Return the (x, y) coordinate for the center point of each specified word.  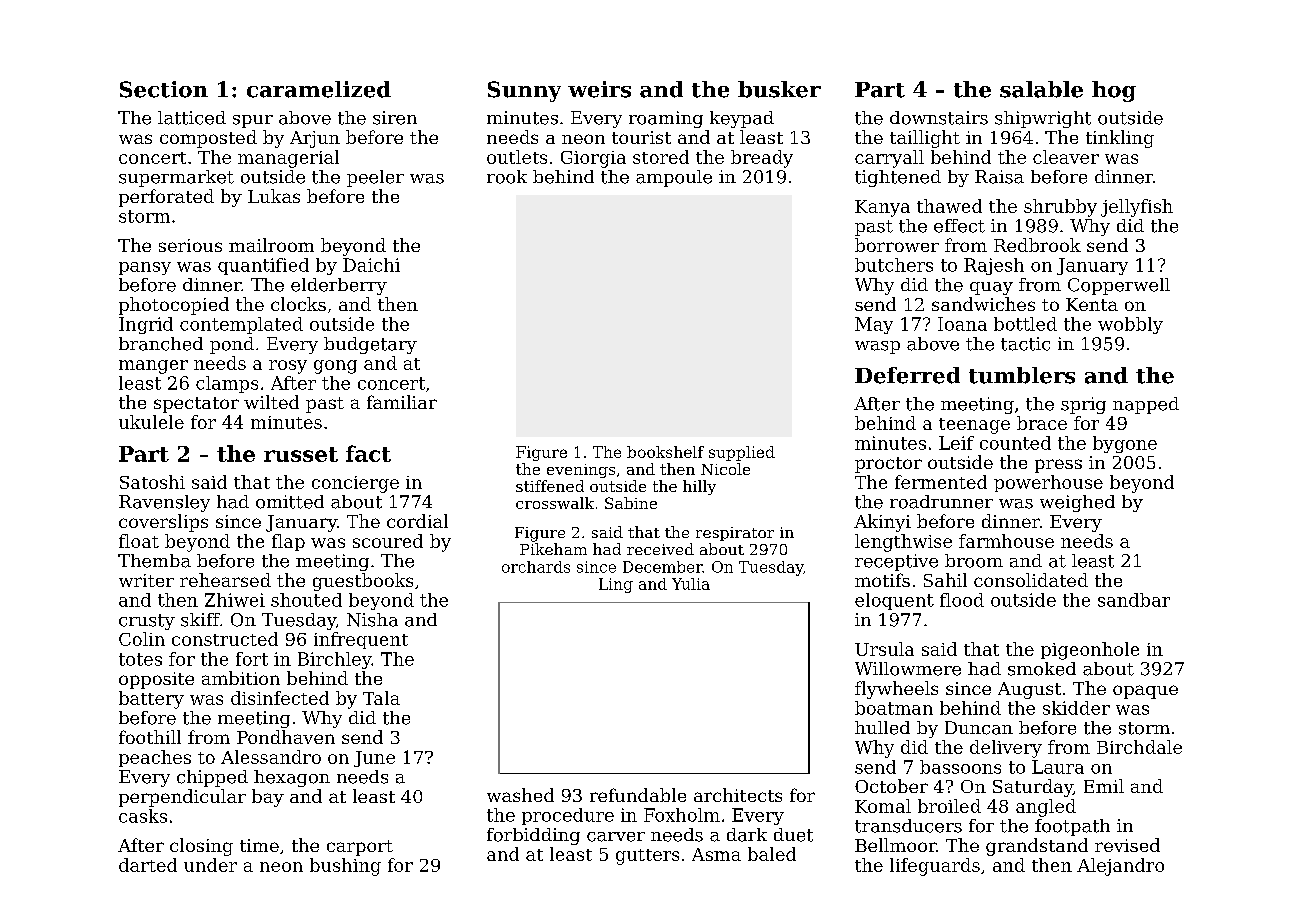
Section (164, 89)
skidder (1076, 708)
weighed (1077, 503)
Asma (716, 854)
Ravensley (164, 503)
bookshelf (665, 452)
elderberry (339, 286)
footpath (1072, 827)
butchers (894, 265)
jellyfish (1137, 208)
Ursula (884, 649)
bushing (345, 867)
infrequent (361, 640)
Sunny (524, 91)
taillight (925, 139)
